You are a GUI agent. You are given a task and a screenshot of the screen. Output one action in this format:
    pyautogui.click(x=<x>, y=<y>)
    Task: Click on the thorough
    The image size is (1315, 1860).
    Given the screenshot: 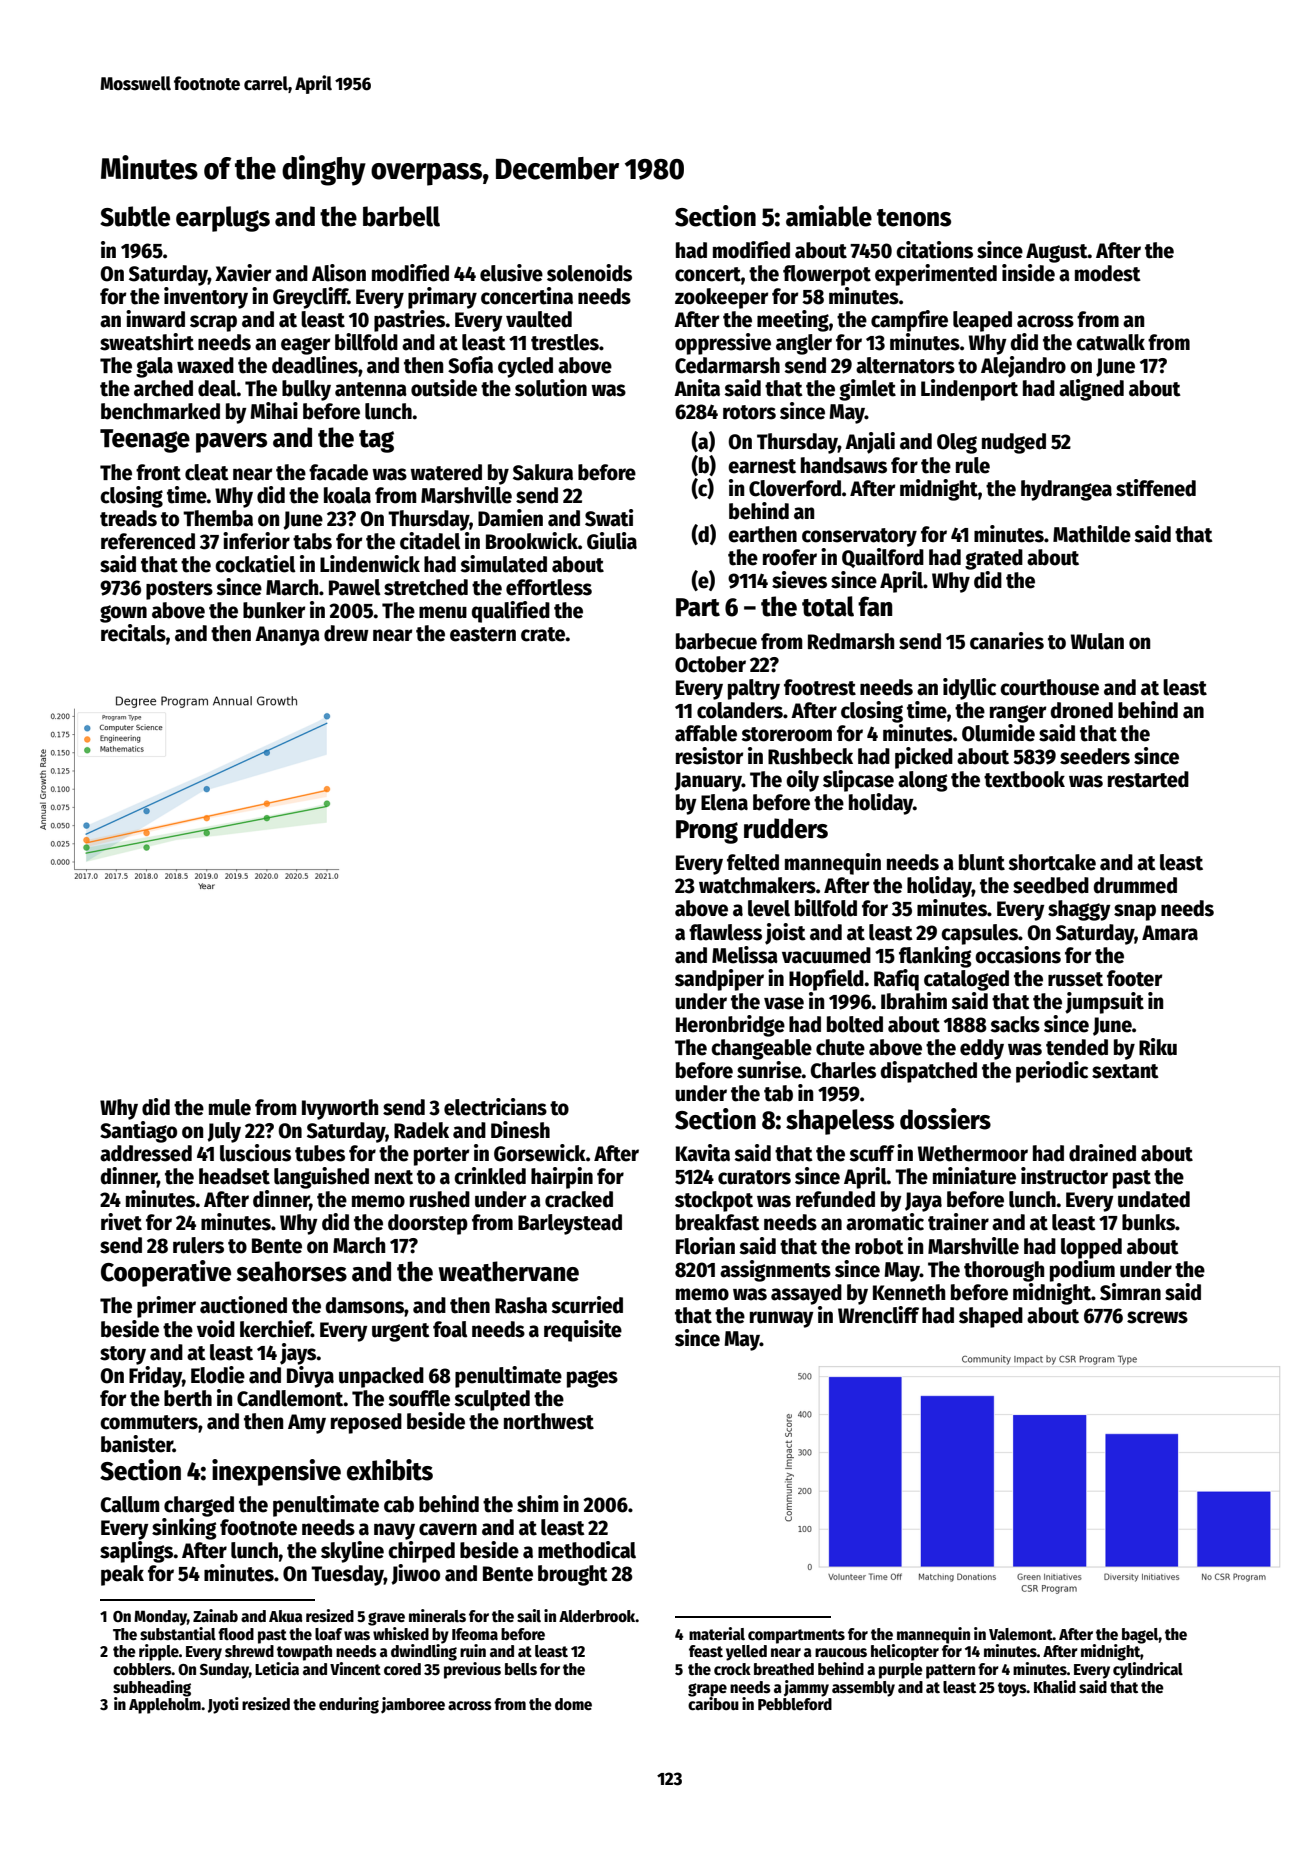 What is the action you would take?
    pyautogui.click(x=1004, y=1271)
